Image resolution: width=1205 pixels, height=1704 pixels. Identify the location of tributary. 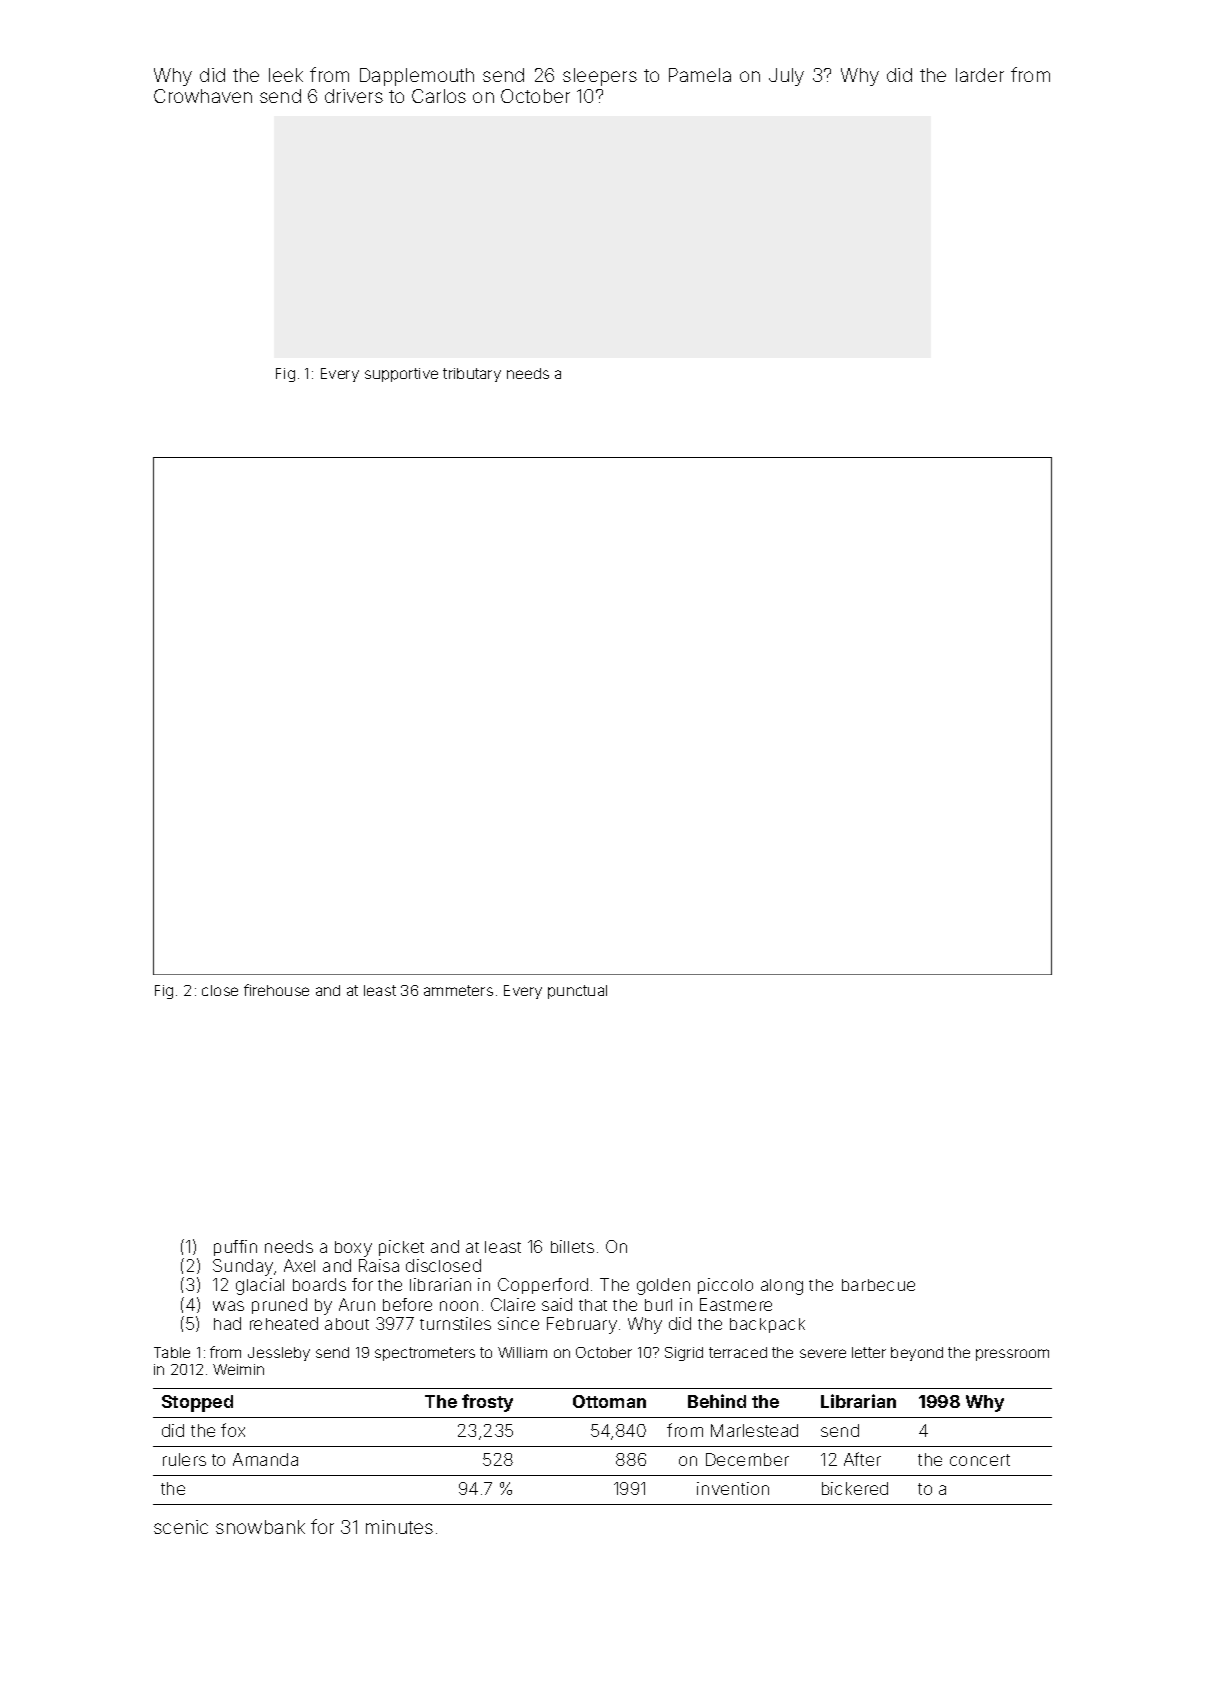
(472, 375).
